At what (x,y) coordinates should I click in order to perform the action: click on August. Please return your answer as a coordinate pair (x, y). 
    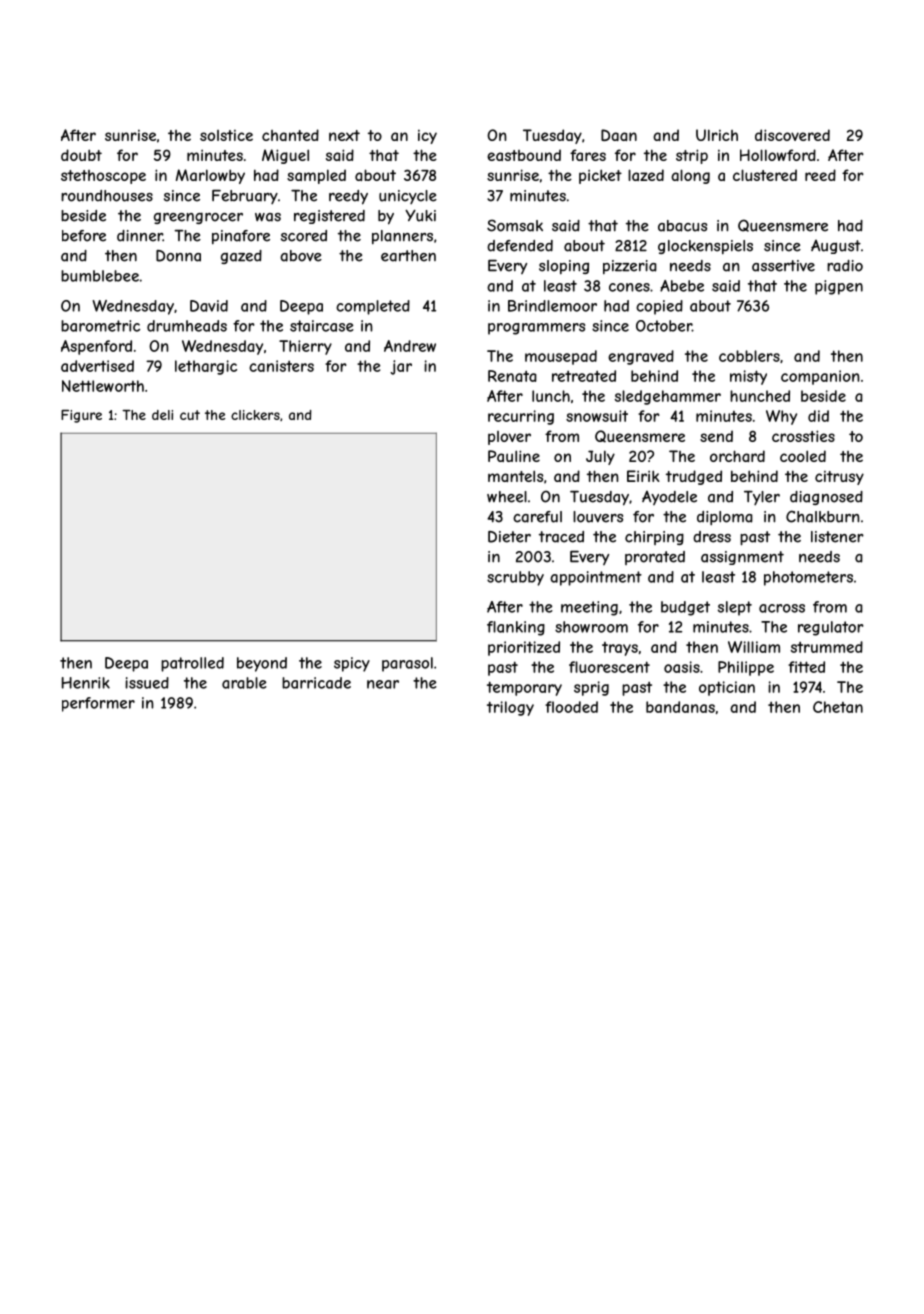
    Looking at the image, I should click on (836, 247).
